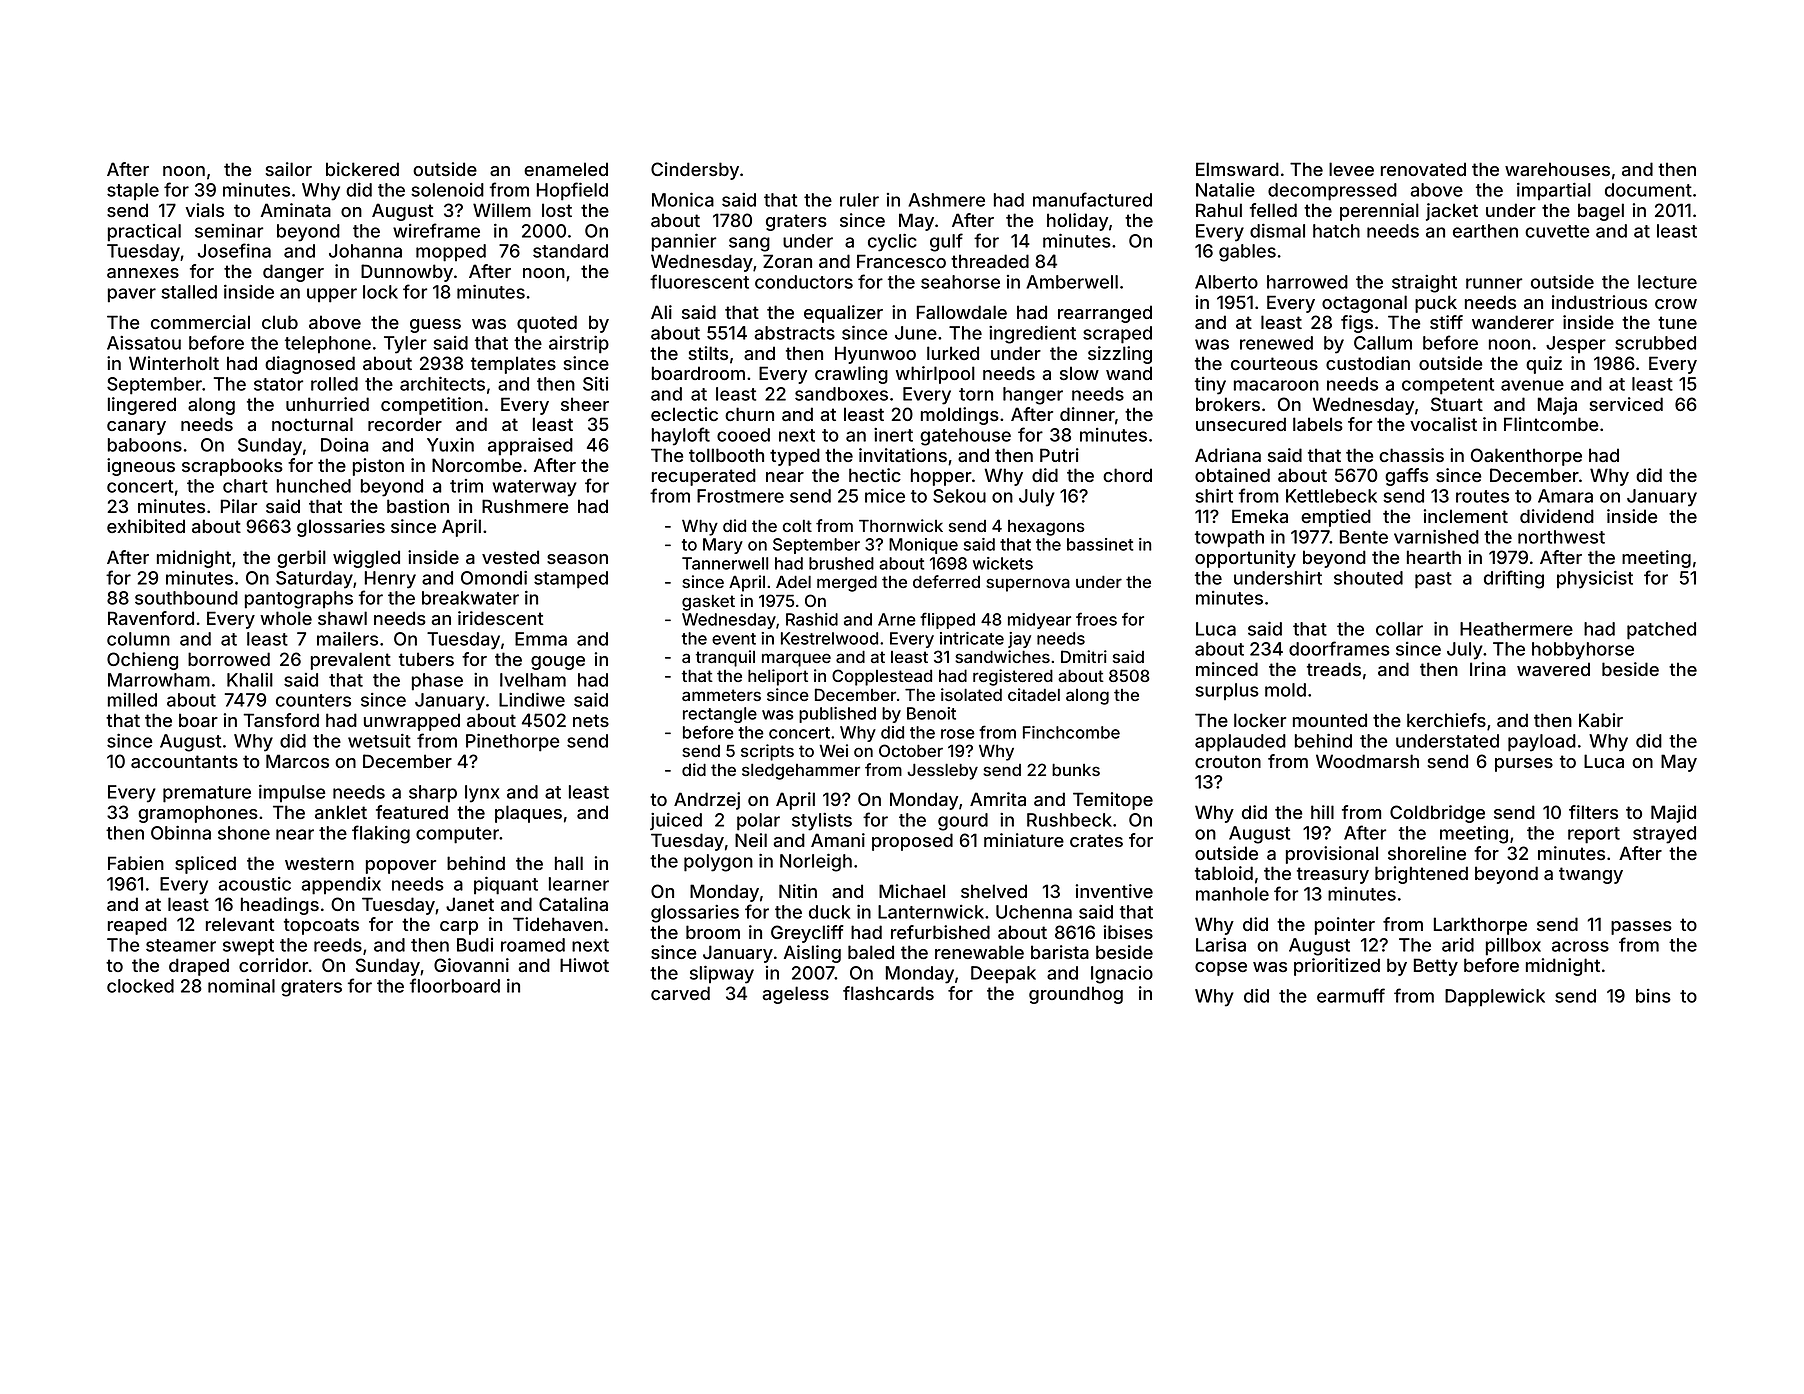 The height and width of the image is (1394, 1804). What do you see at coordinates (1383, 343) in the image?
I see `Callum` at bounding box center [1383, 343].
